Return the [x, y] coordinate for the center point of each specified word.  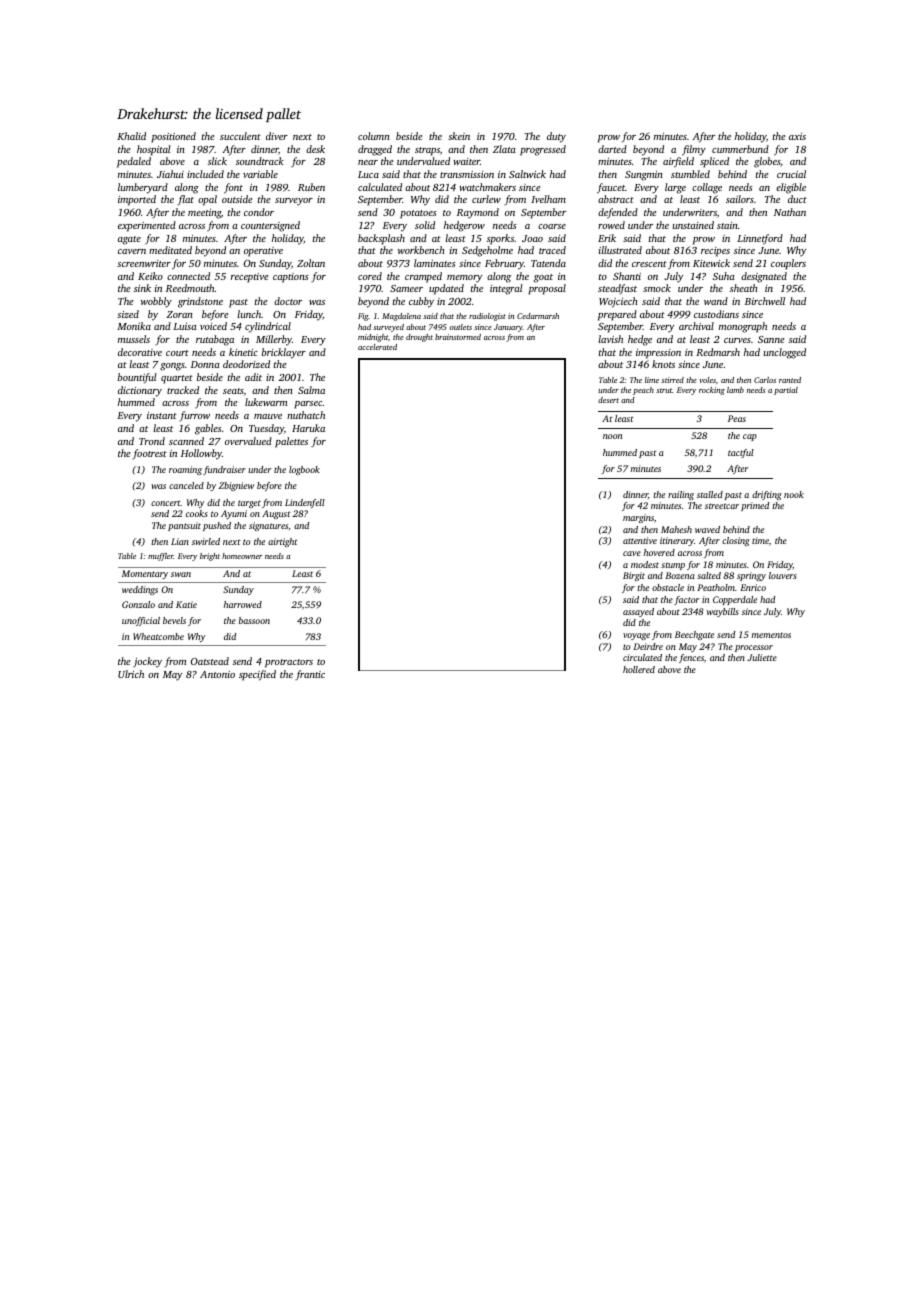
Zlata [504, 149]
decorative [140, 352]
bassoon [254, 620]
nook [794, 494]
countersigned [270, 226]
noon [612, 436]
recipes [715, 252]
